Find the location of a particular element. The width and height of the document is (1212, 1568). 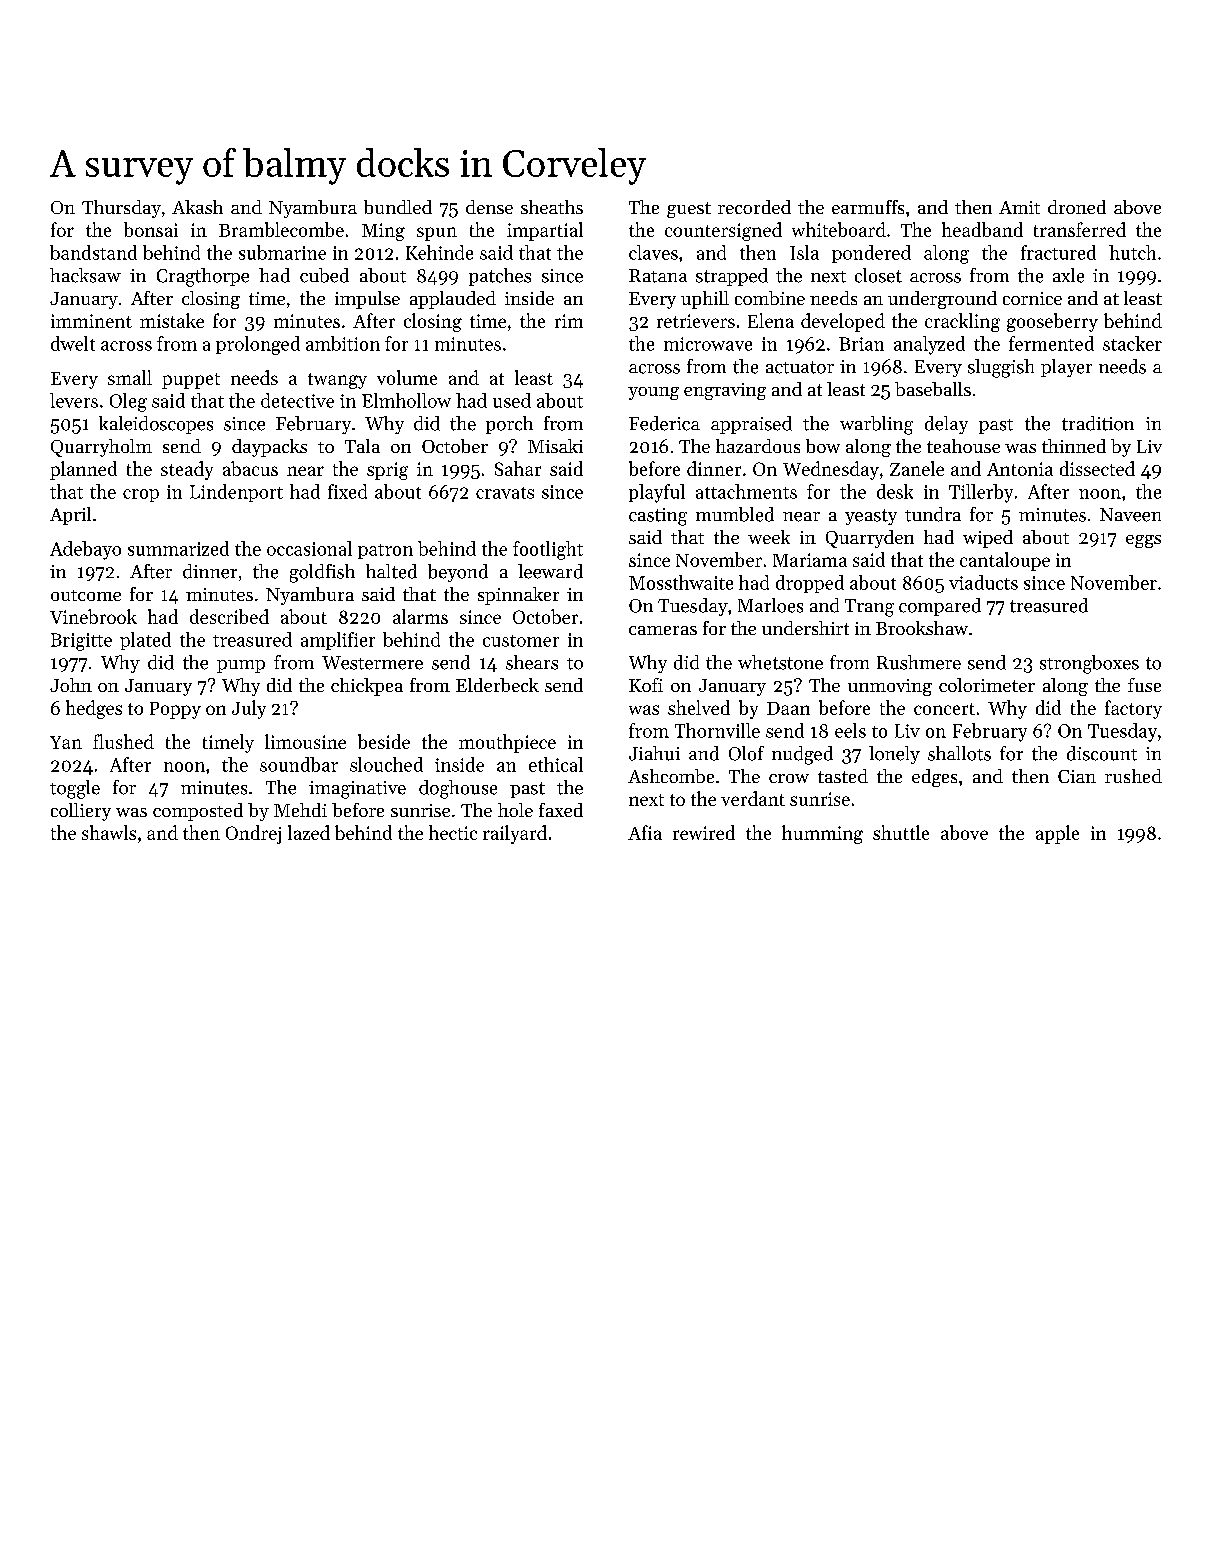

customer is located at coordinates (521, 641).
